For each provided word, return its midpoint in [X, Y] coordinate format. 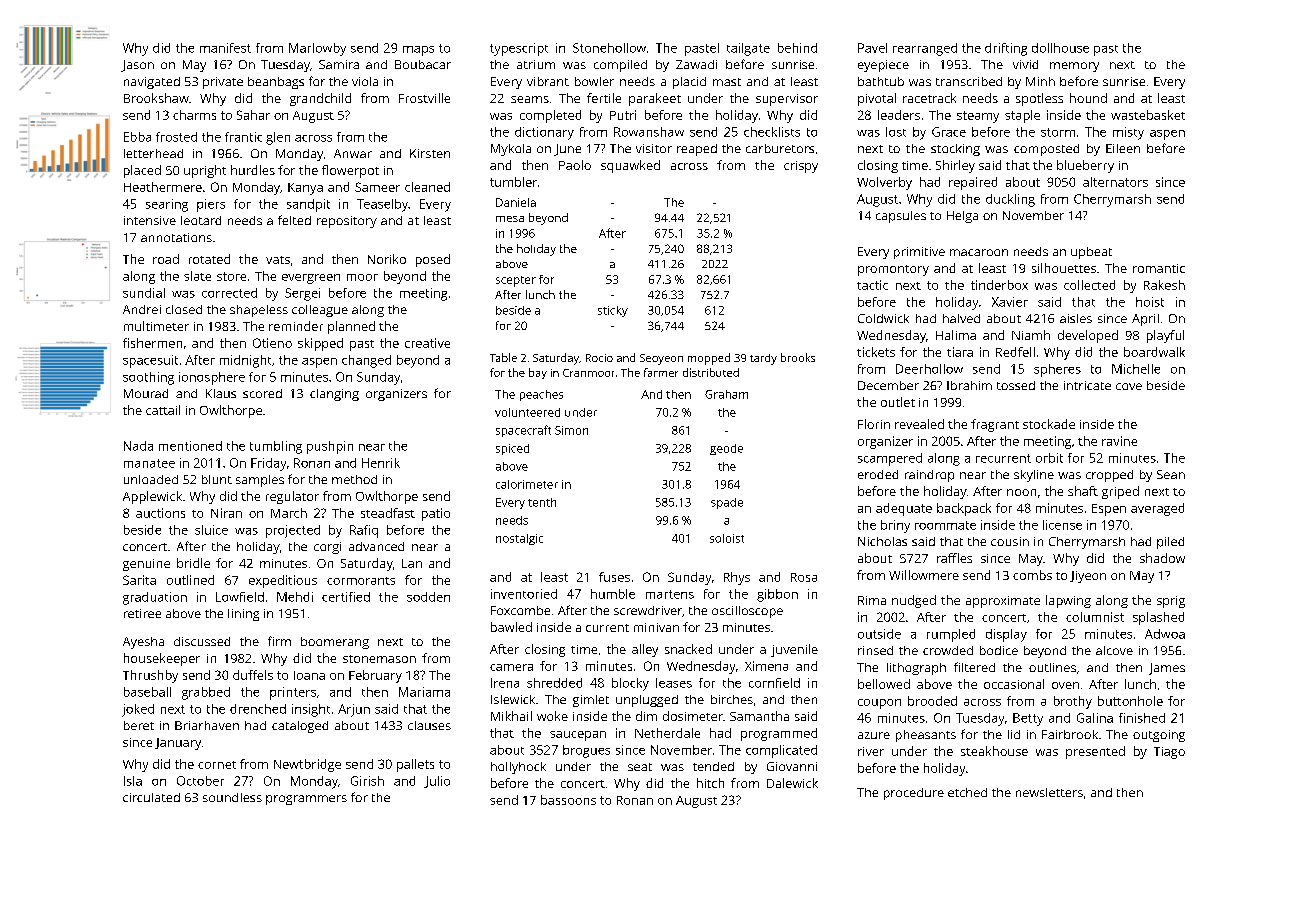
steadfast [388, 513]
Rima [872, 600]
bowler [594, 81]
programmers [306, 800]
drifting [1006, 49]
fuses [614, 577]
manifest [225, 48]
